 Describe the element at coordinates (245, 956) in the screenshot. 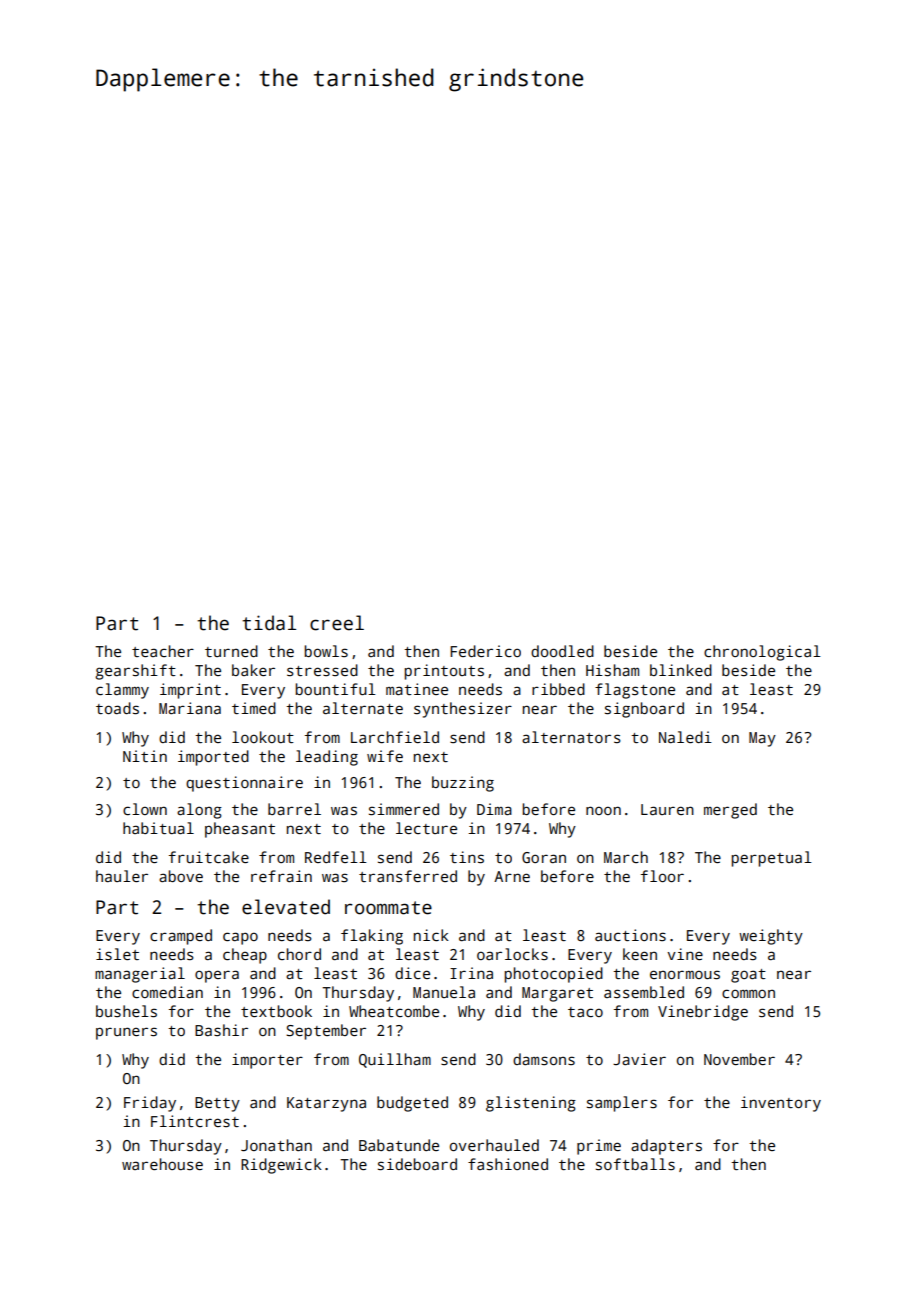

I see `cheap` at that location.
